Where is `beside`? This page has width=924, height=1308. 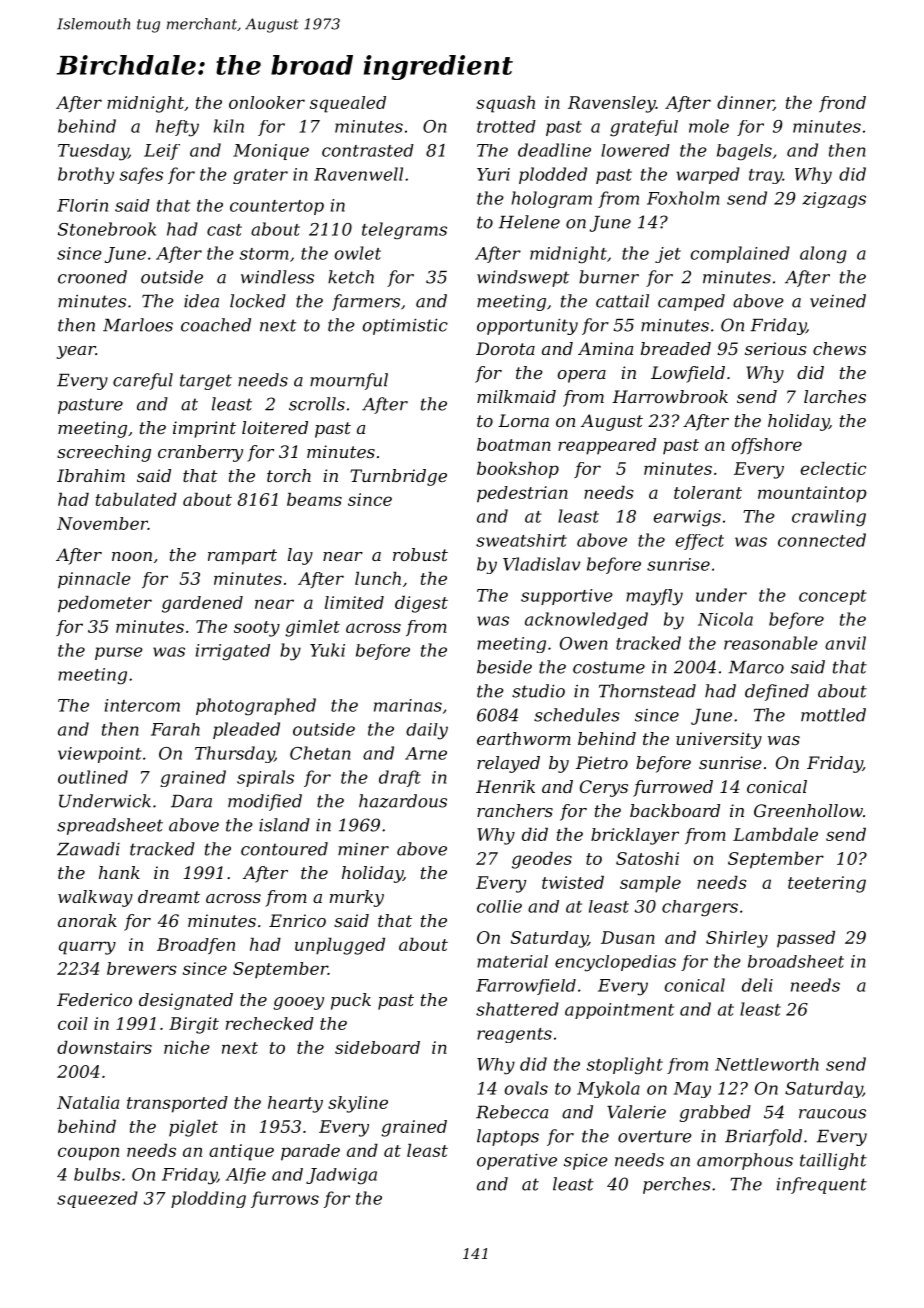
beside is located at coordinates (504, 667).
